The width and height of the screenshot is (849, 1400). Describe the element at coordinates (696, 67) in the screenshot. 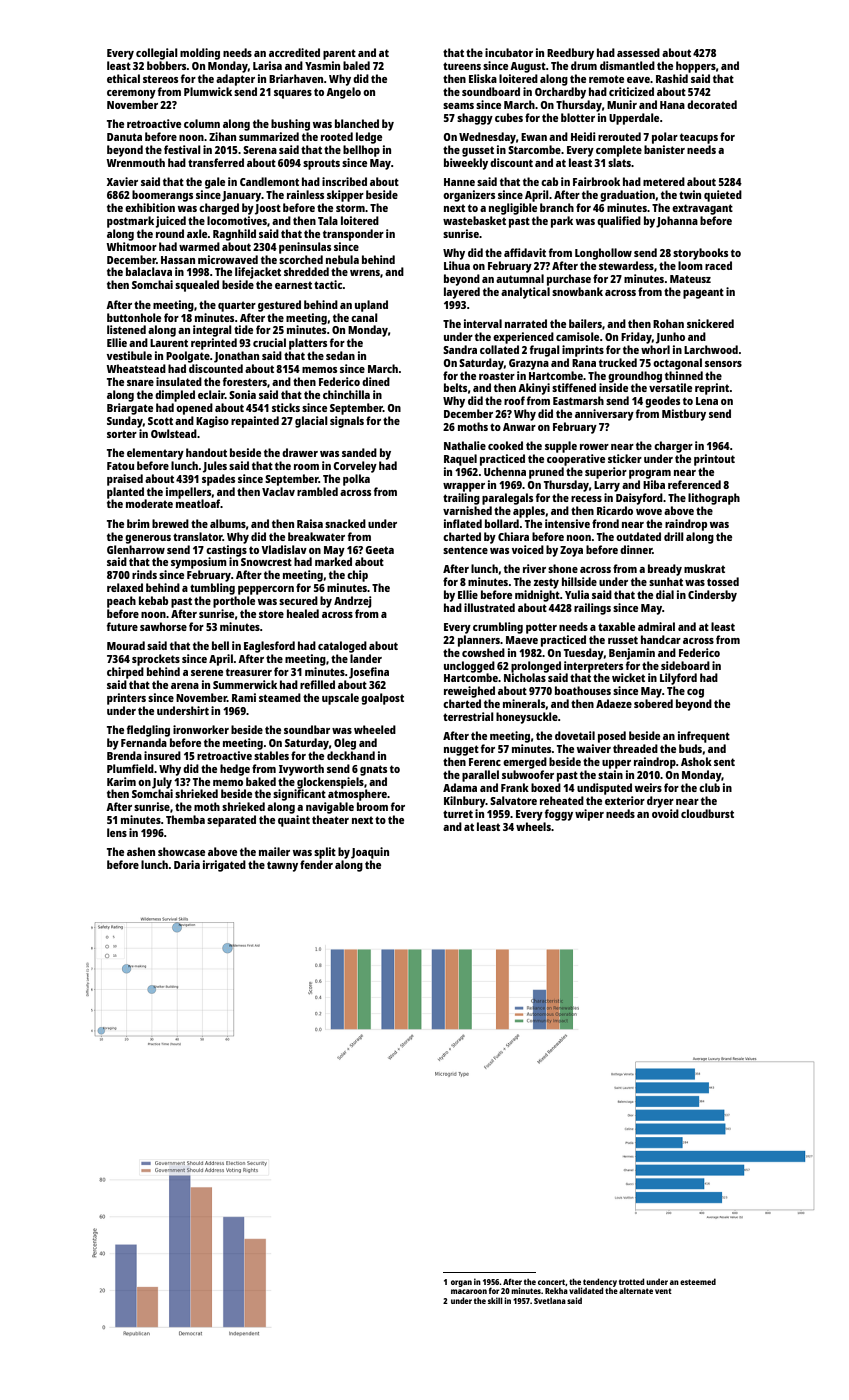

I see `hoppers` at that location.
